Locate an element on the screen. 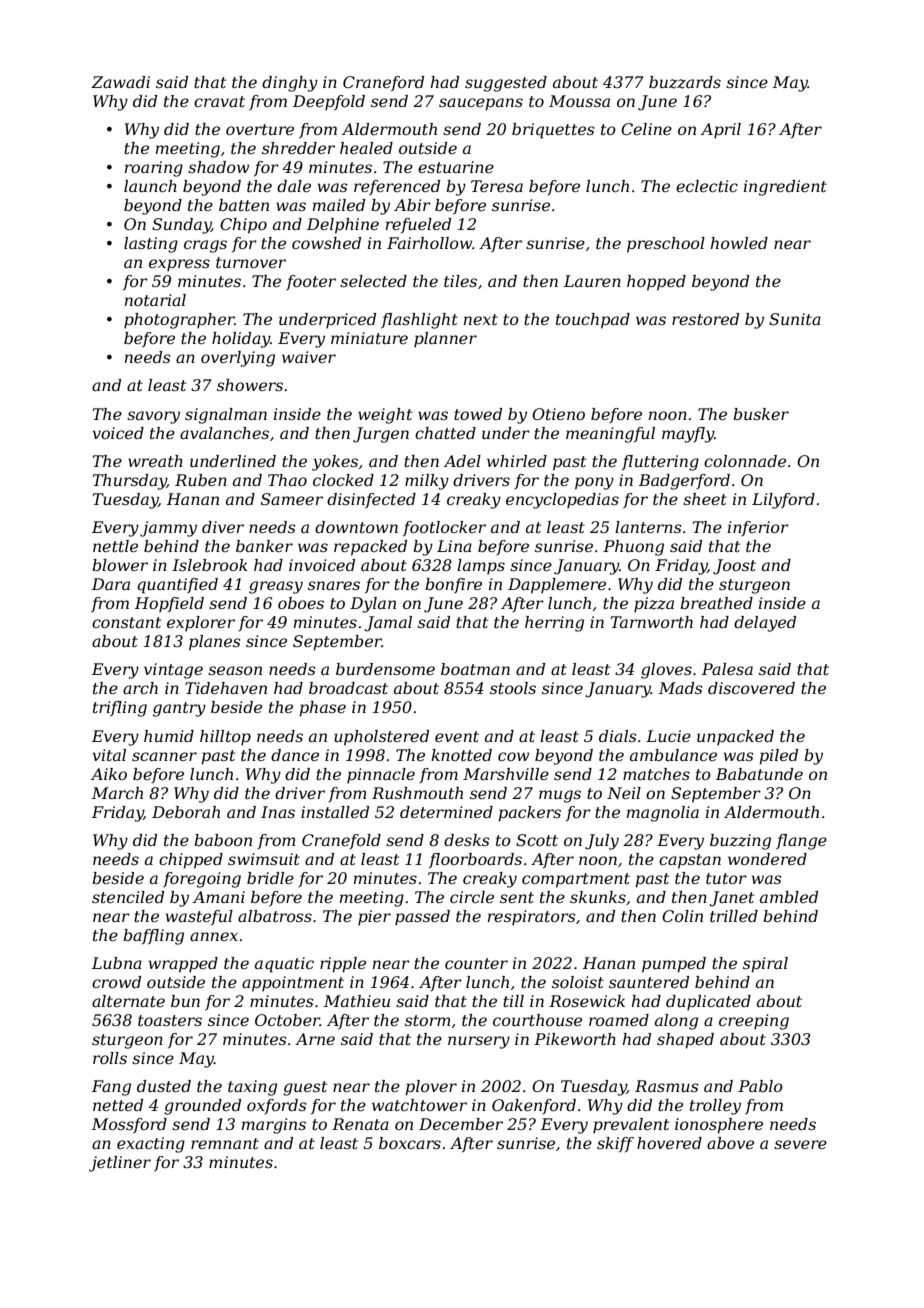 The image size is (924, 1308). hovered is located at coordinates (669, 1143).
